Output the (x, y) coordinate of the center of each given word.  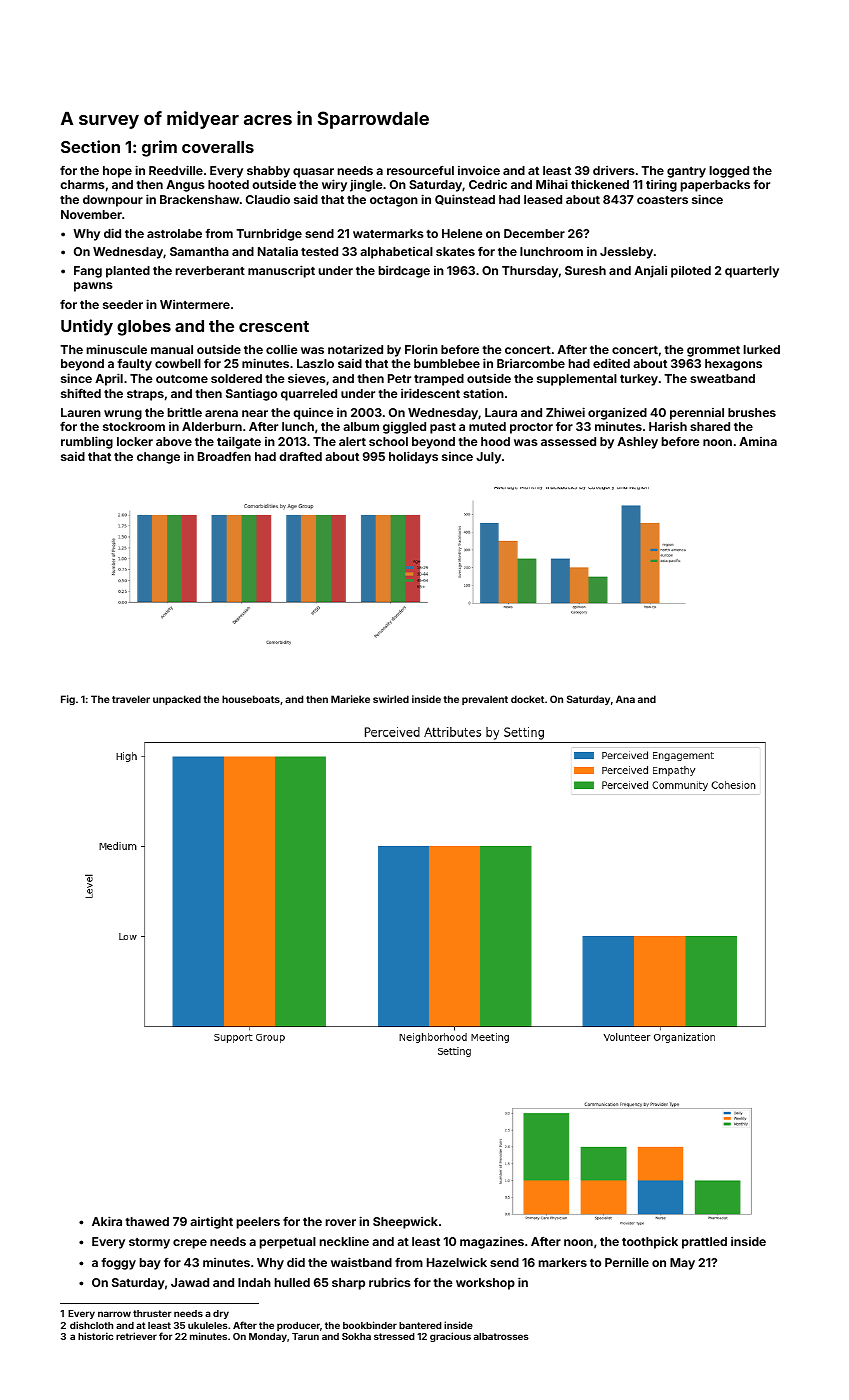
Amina (758, 441)
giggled (404, 428)
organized (617, 414)
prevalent (485, 700)
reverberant (210, 270)
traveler (131, 699)
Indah (254, 1282)
